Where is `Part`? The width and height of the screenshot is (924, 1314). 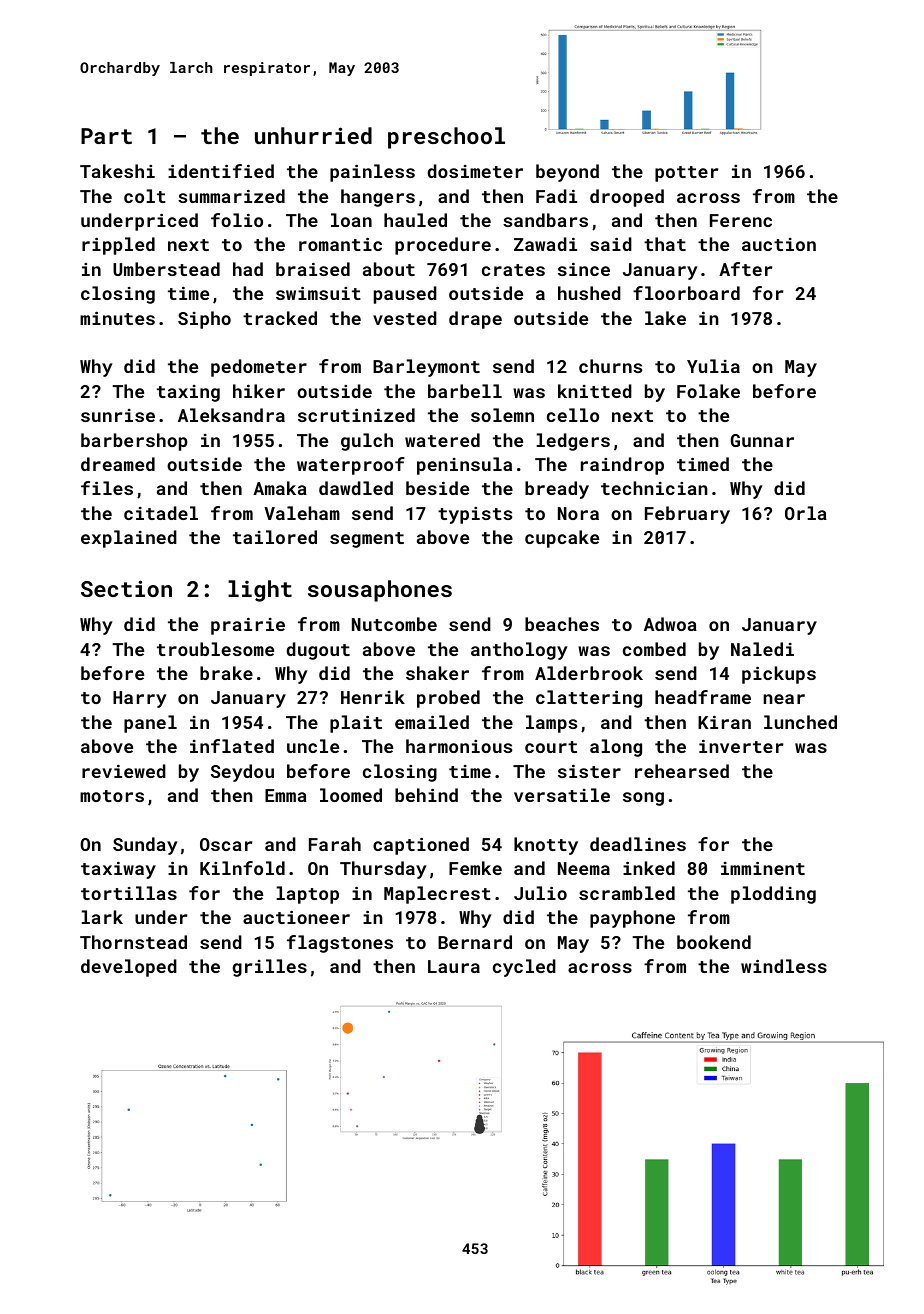 Part is located at coordinates (106, 136).
